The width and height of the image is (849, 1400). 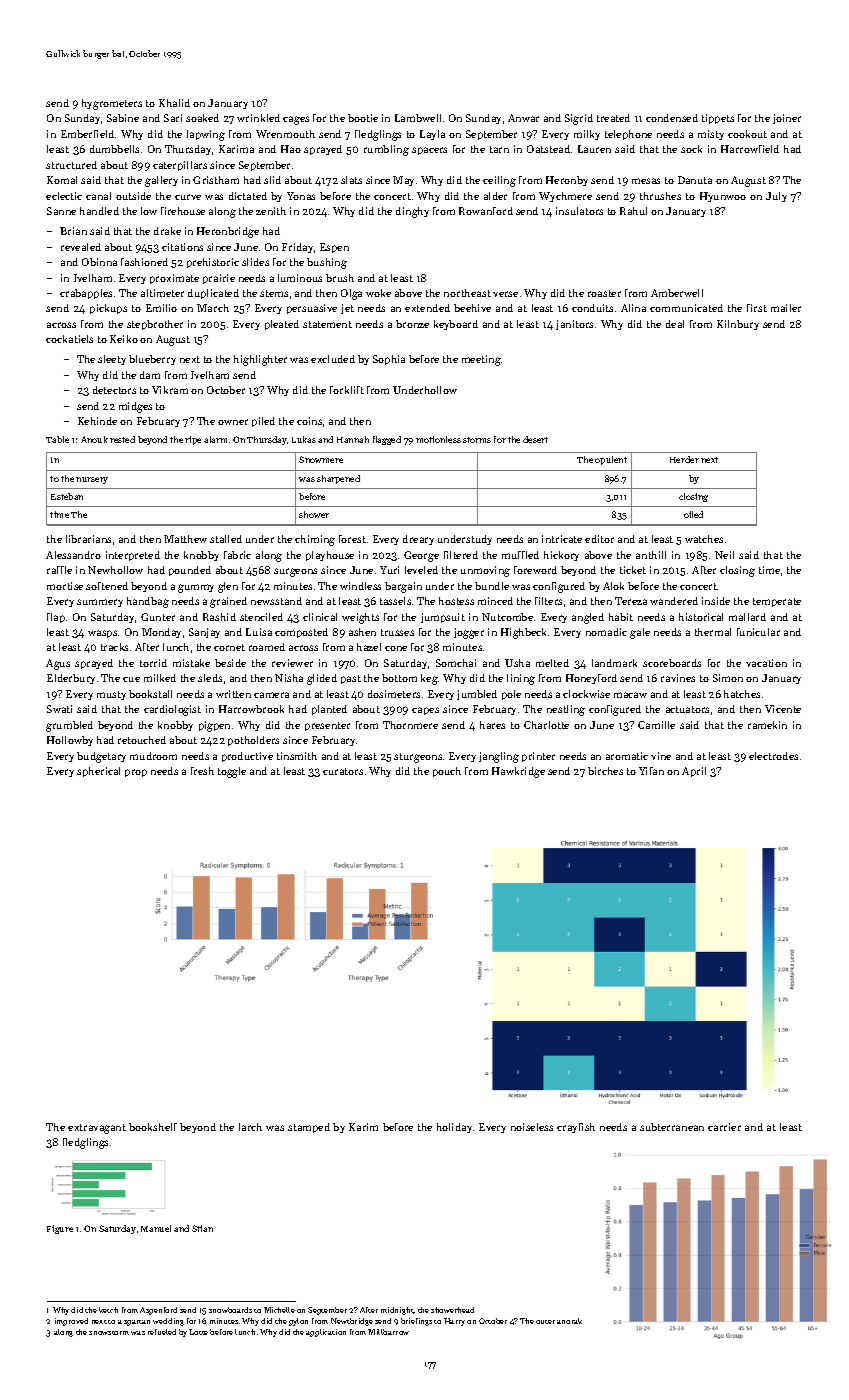 I want to click on Rahul, so click(x=633, y=211).
